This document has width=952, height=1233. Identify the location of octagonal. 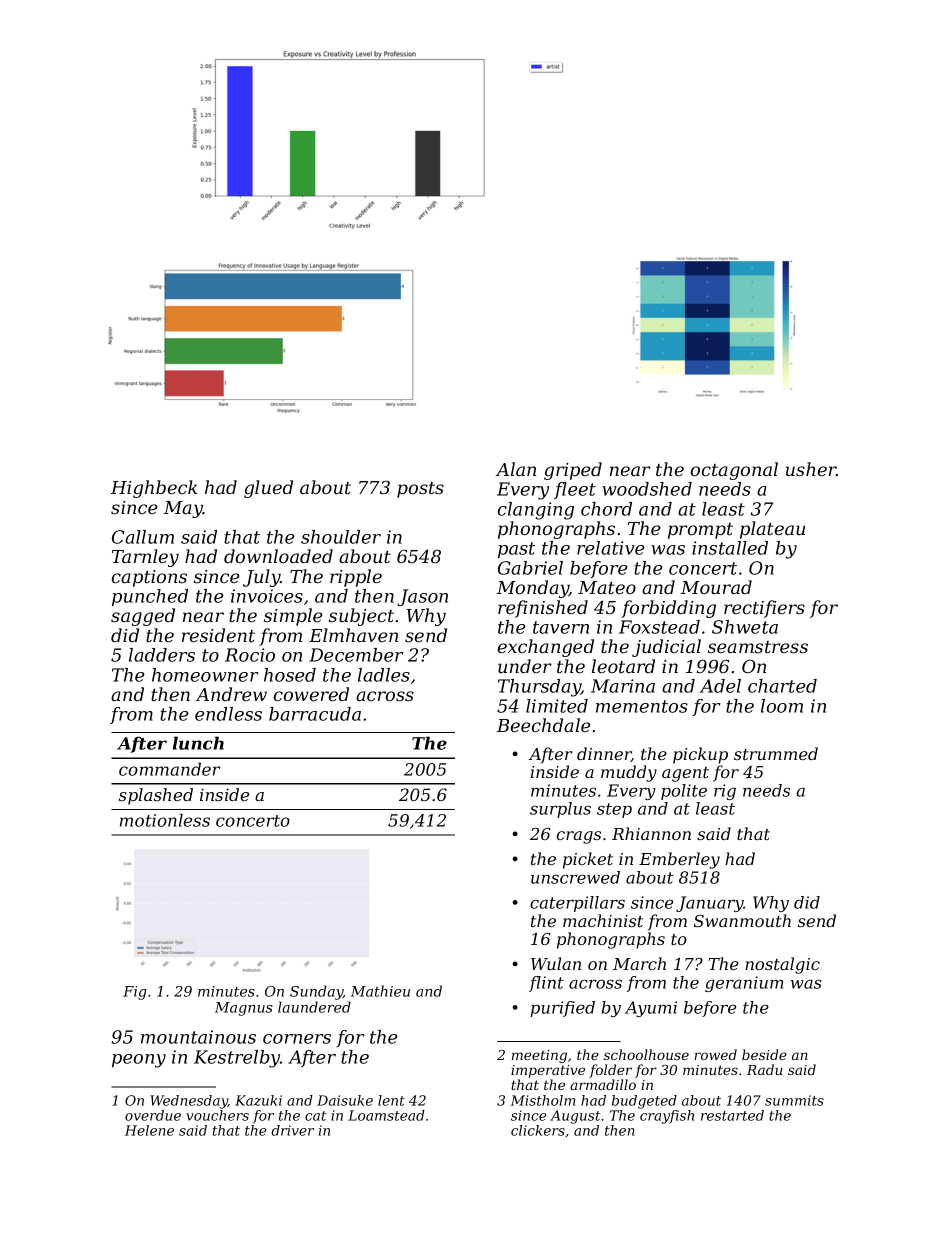
(734, 471).
